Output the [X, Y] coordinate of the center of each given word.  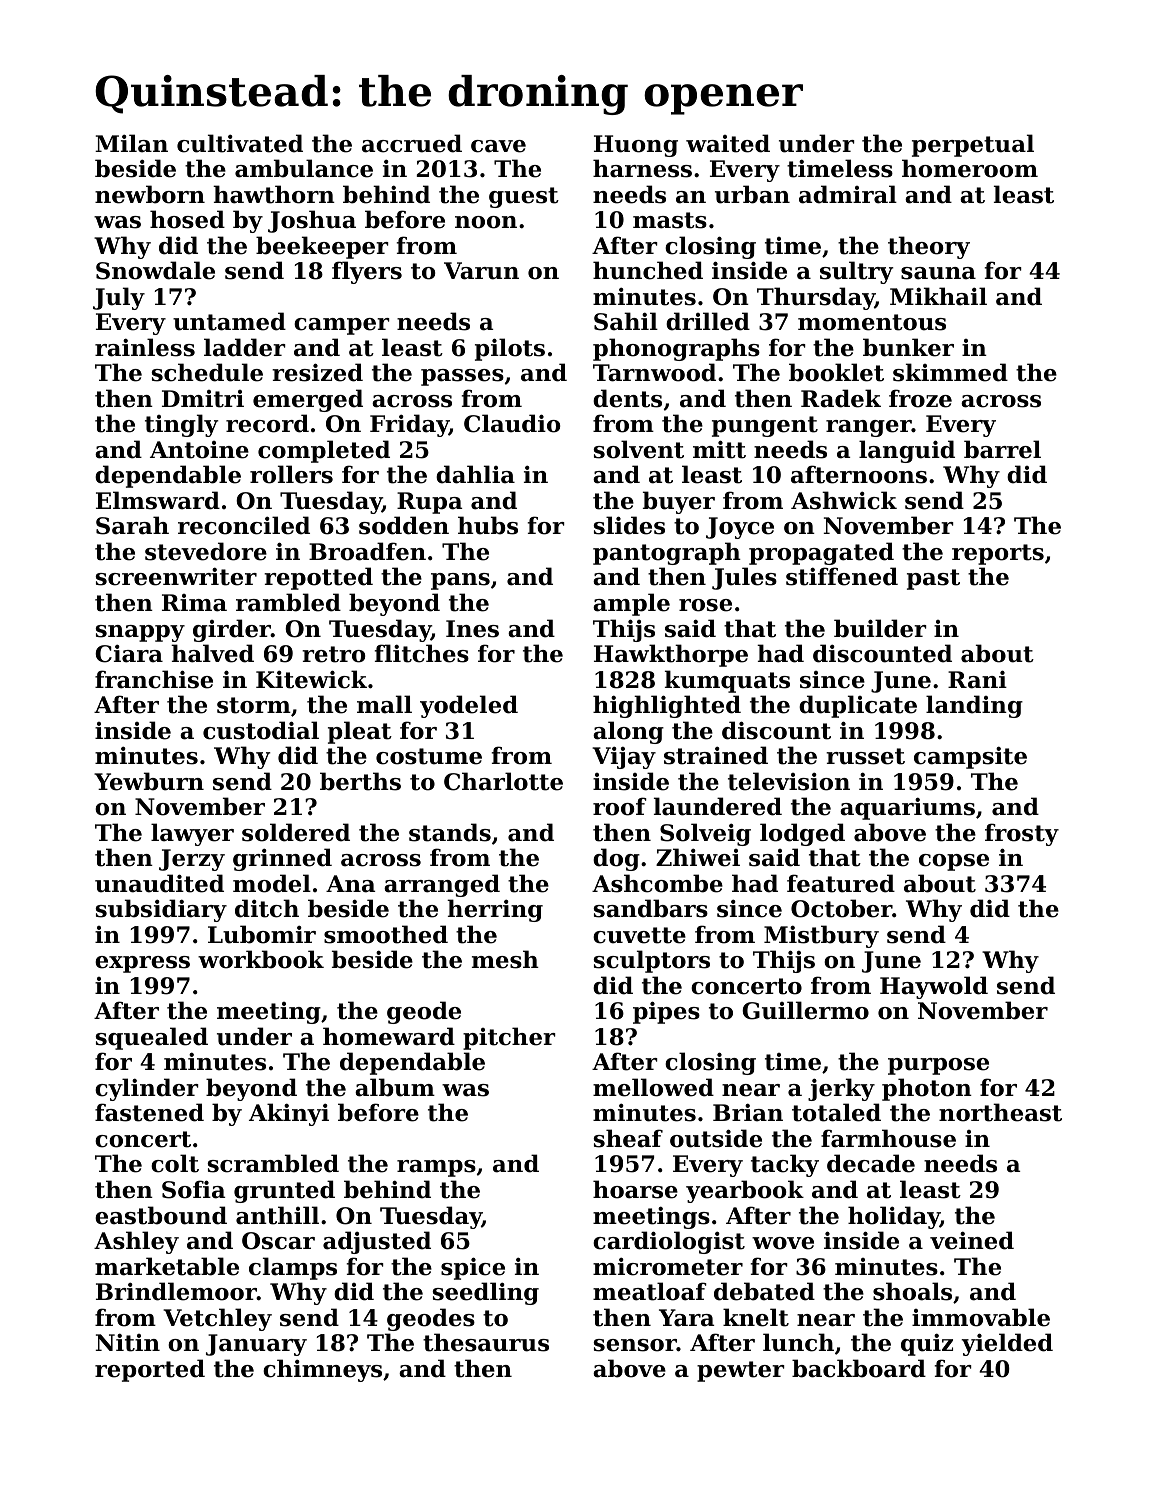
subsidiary [161, 910]
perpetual [973, 145]
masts [670, 220]
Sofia [193, 1189]
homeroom [970, 168]
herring [495, 910]
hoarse [635, 1189]
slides [629, 525]
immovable [981, 1317]
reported [150, 1370]
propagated [821, 553]
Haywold [934, 987]
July [119, 298]
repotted [318, 578]
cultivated [240, 143]
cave [498, 146]
